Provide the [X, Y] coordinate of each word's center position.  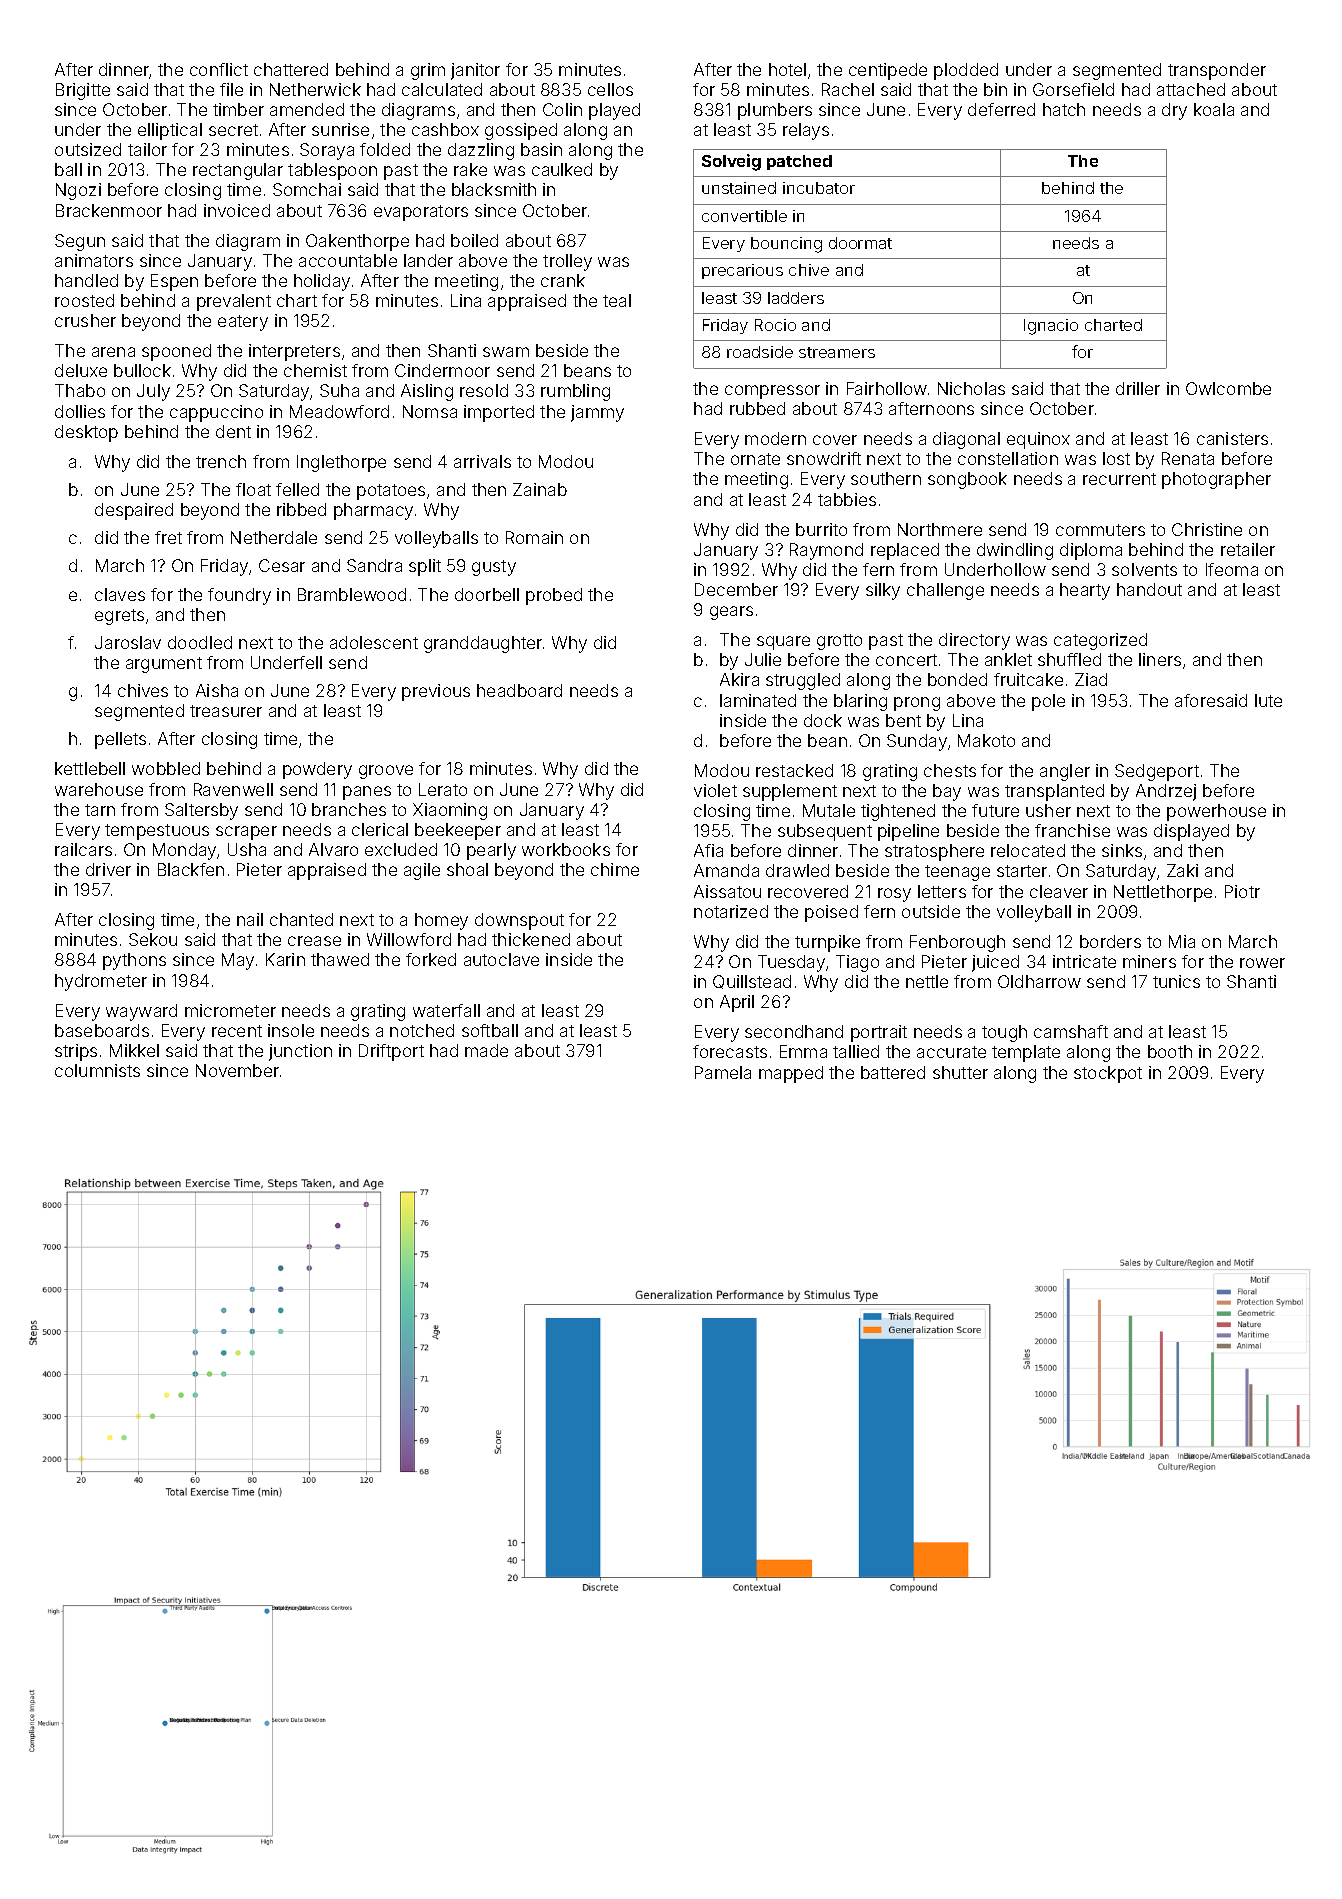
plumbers [775, 111]
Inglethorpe [341, 463]
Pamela [723, 1072]
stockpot [1108, 1074]
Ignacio [1051, 327]
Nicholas [971, 388]
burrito [821, 529]
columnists [97, 1070]
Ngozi [78, 191]
